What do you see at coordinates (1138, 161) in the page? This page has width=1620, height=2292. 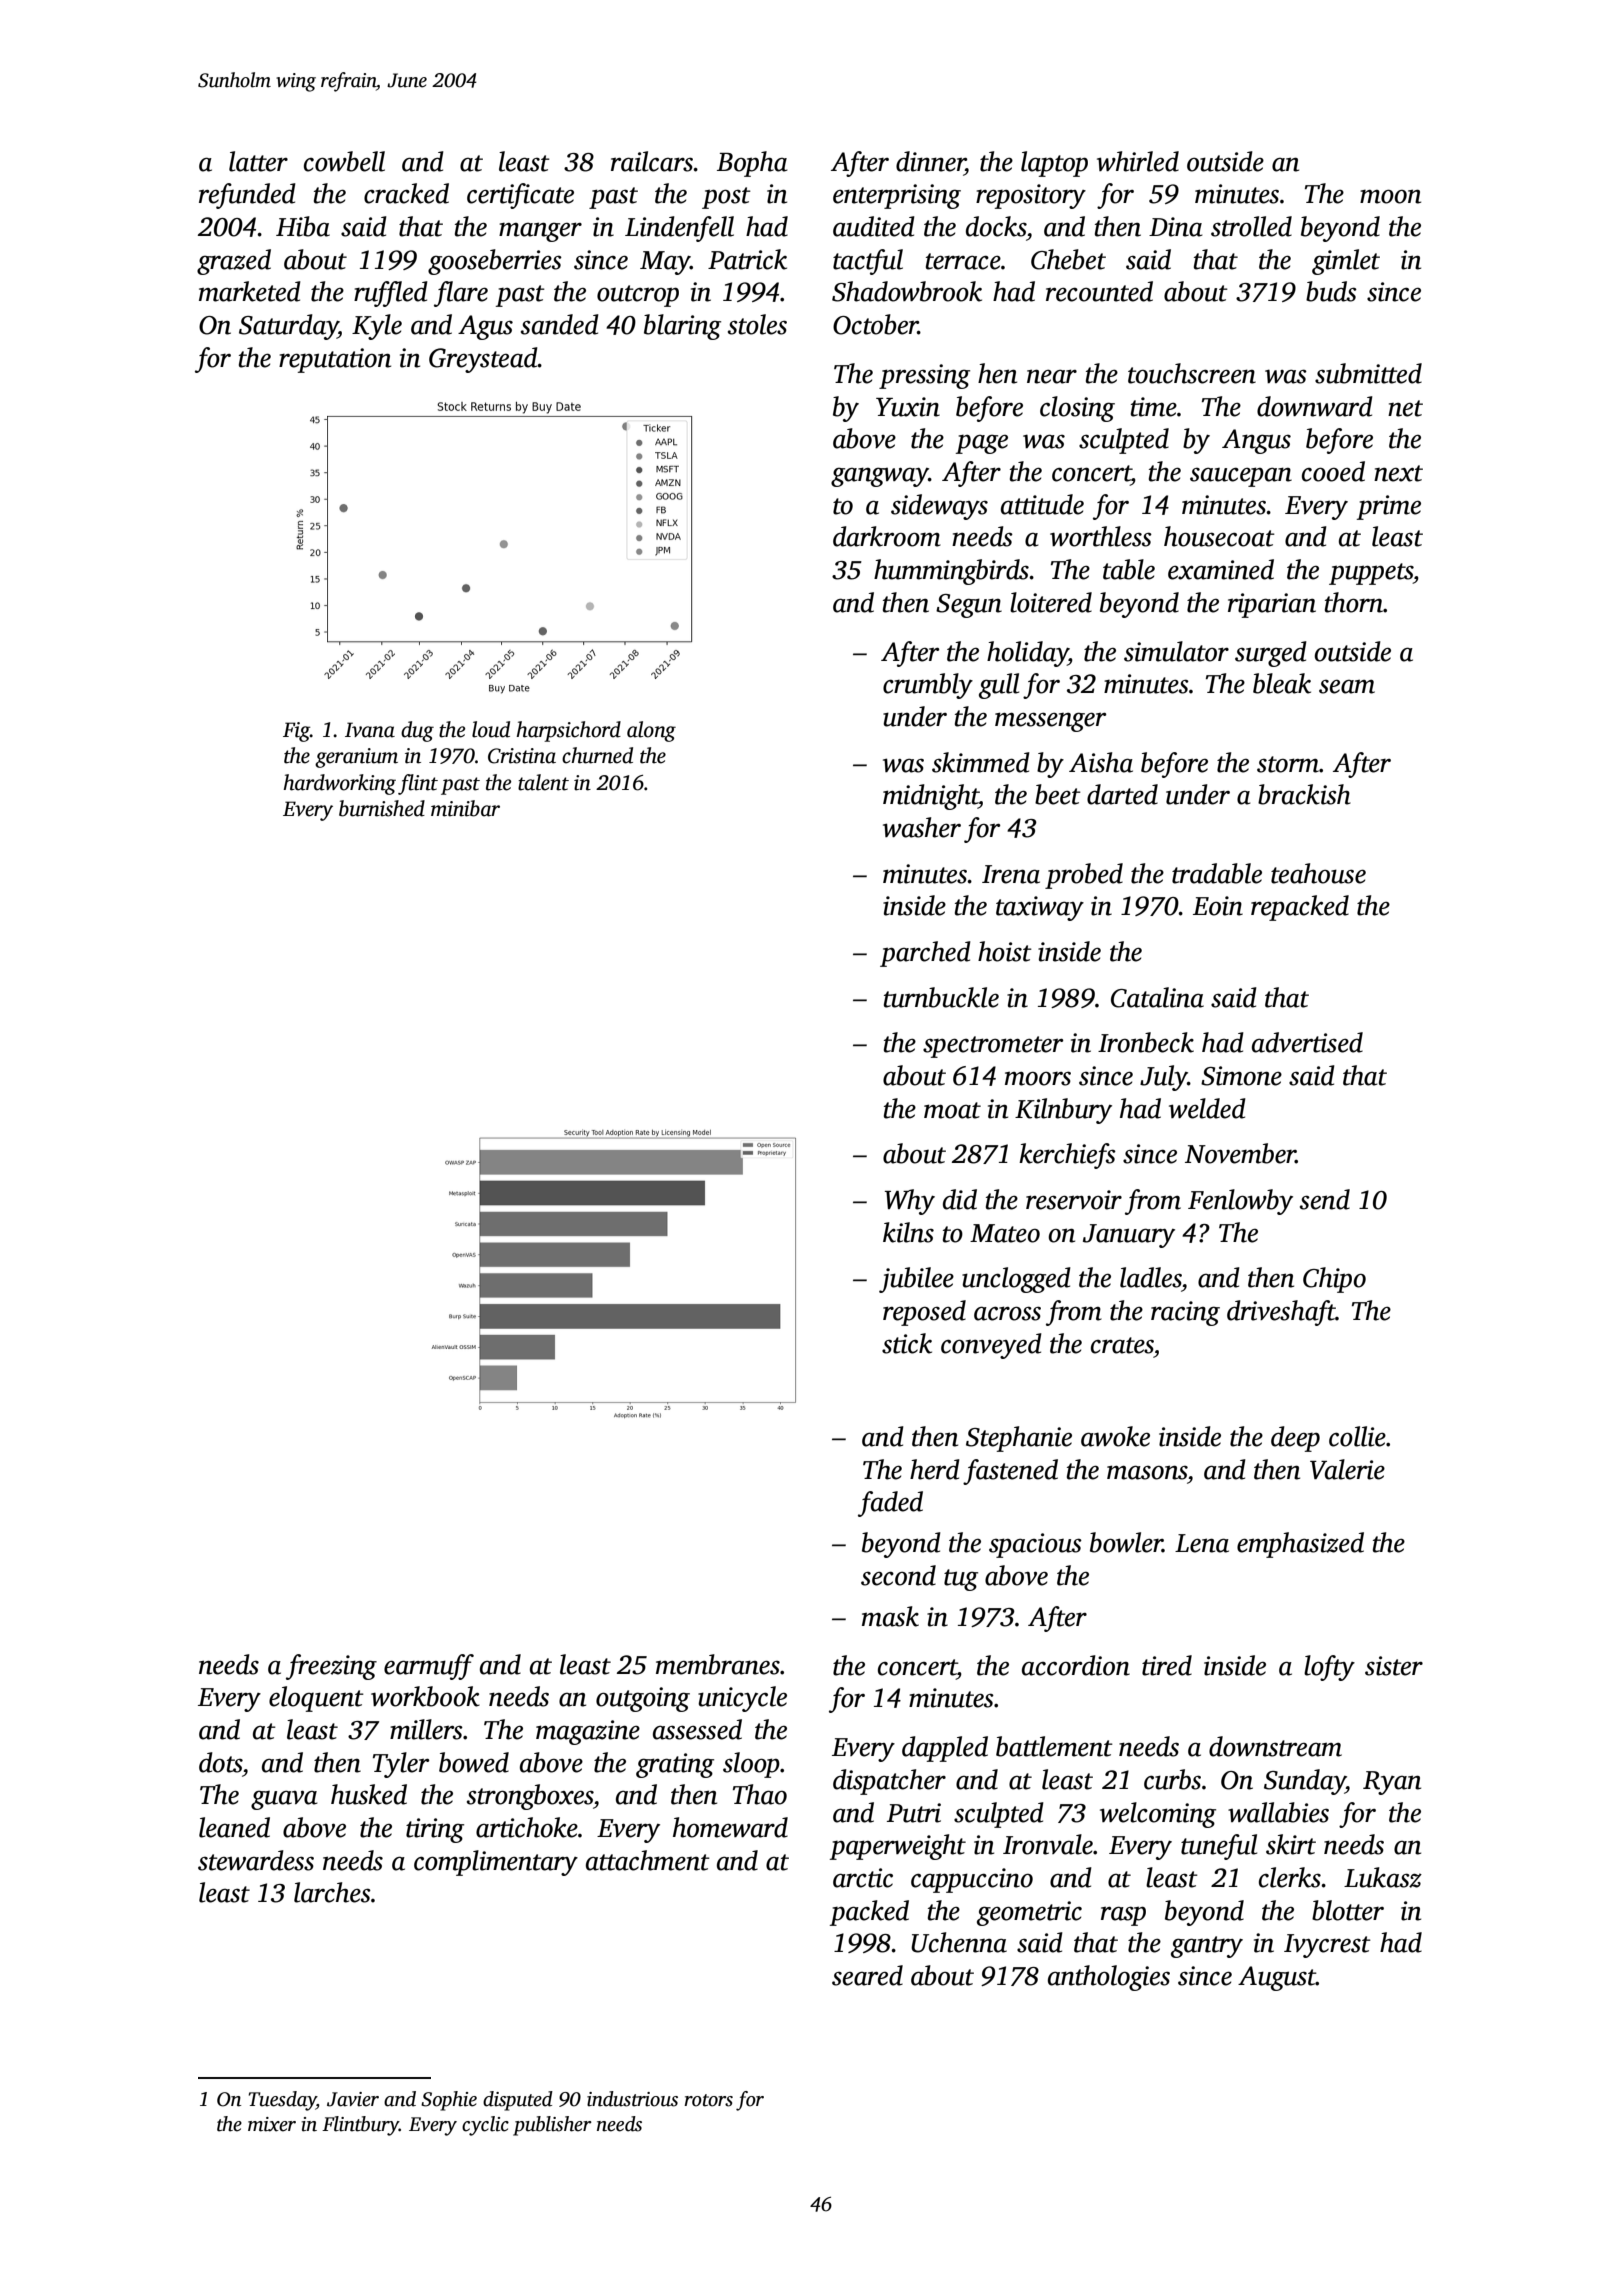 I see `whirled` at bounding box center [1138, 161].
